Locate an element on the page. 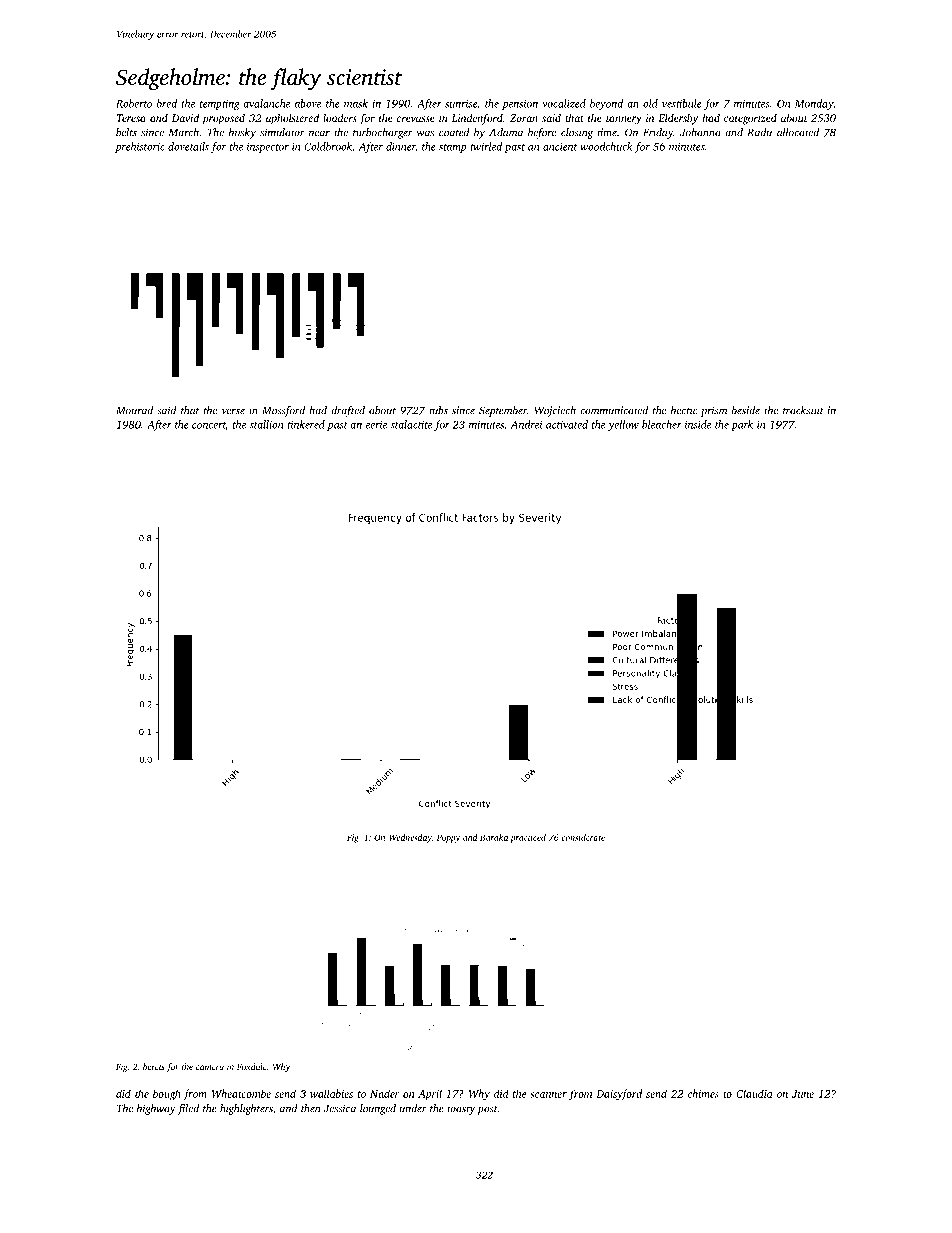 This document has height=1233, width=952. Baraka is located at coordinates (494, 837).
